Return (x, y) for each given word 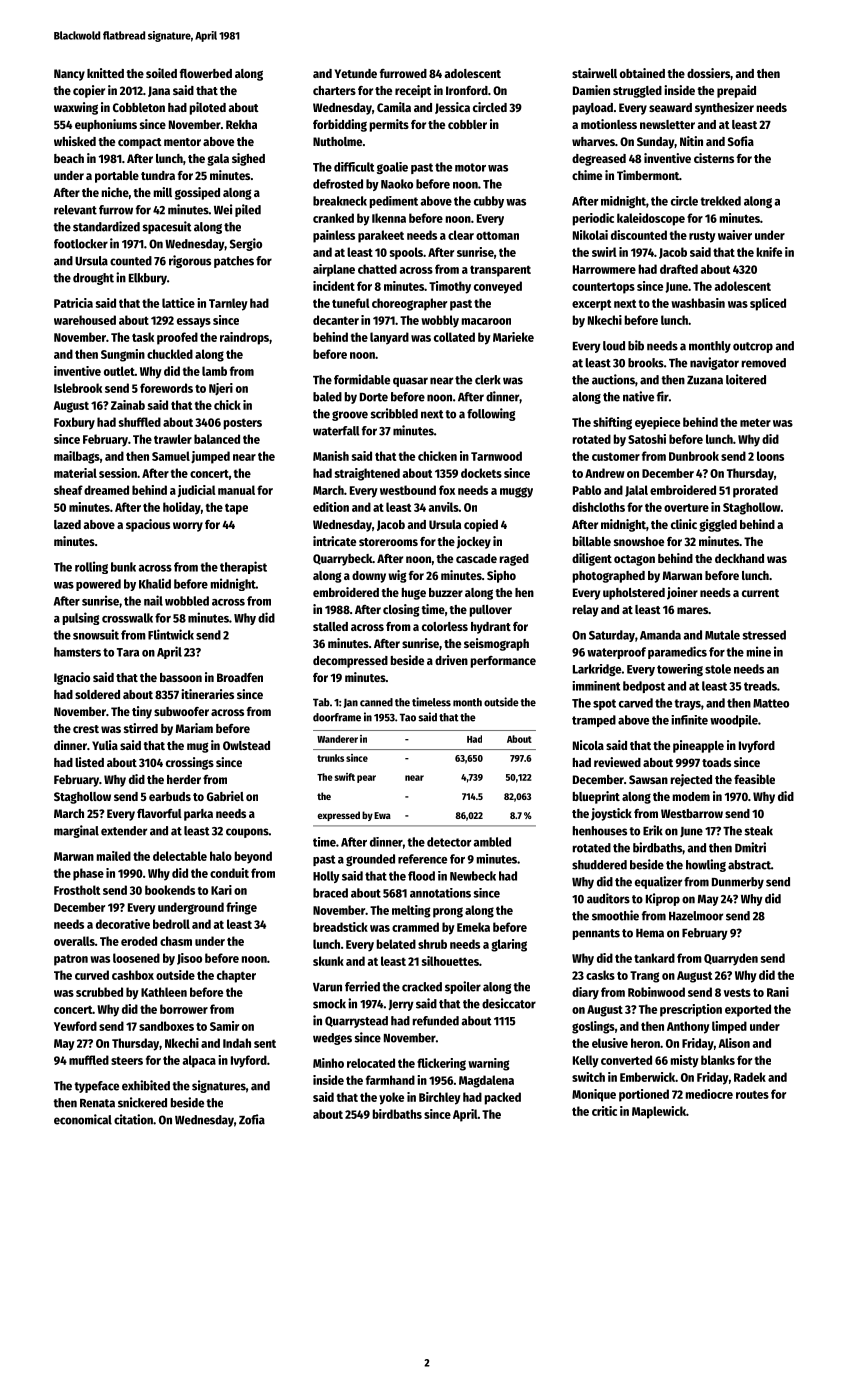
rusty (702, 237)
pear (366, 779)
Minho (328, 1063)
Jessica (452, 108)
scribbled (394, 413)
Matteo (771, 703)
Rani (778, 992)
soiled (161, 73)
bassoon (181, 677)
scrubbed (99, 992)
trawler (173, 439)
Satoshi (647, 439)
